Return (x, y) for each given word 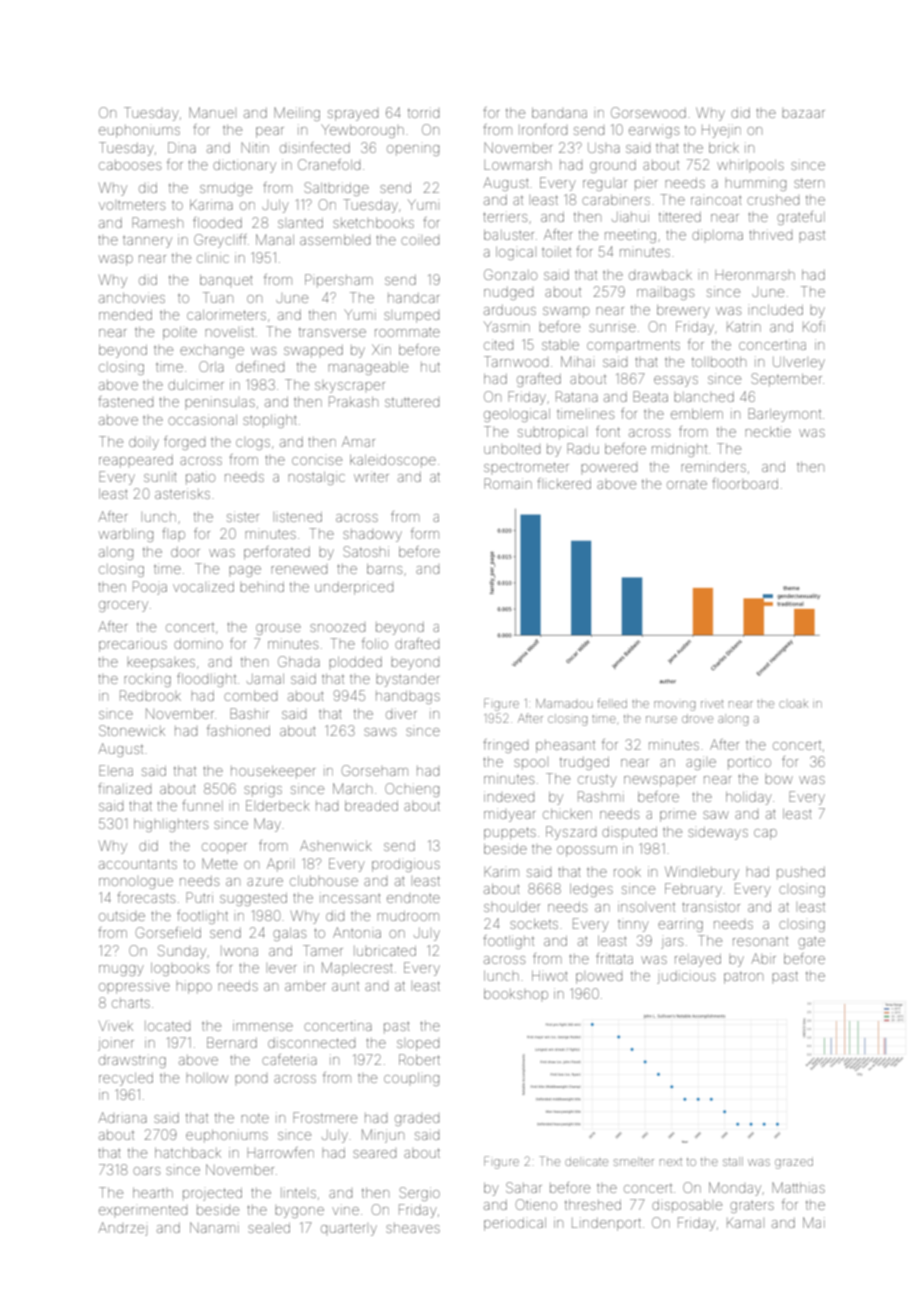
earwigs (654, 131)
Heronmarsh (755, 276)
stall (733, 1161)
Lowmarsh (517, 165)
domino (198, 644)
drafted (417, 643)
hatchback (188, 1153)
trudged (584, 763)
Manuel (211, 112)
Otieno (536, 1204)
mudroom (408, 916)
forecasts (146, 897)
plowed (599, 978)
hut (430, 367)
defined (260, 366)
